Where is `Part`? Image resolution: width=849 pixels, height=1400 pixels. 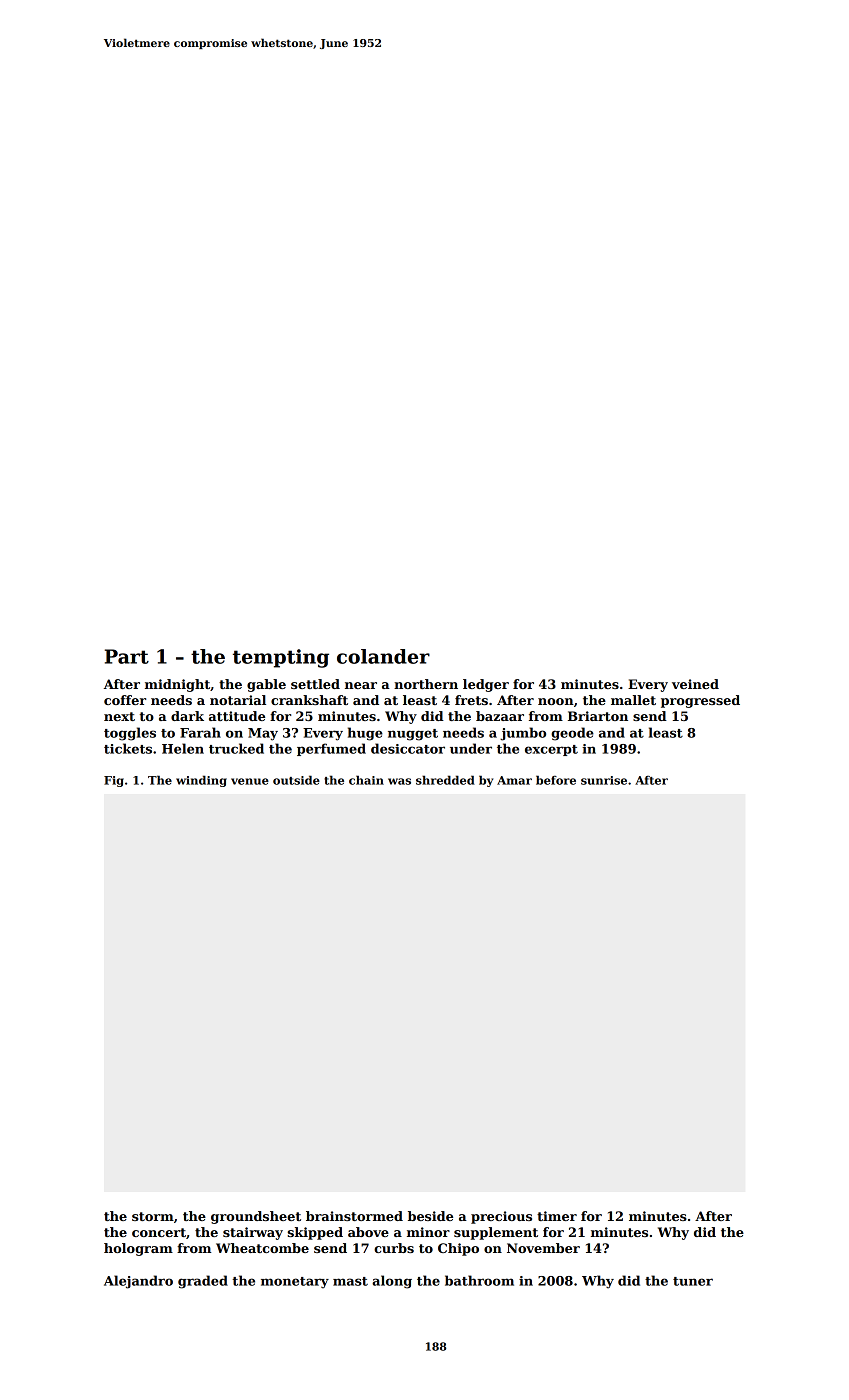 Part is located at coordinates (127, 656).
